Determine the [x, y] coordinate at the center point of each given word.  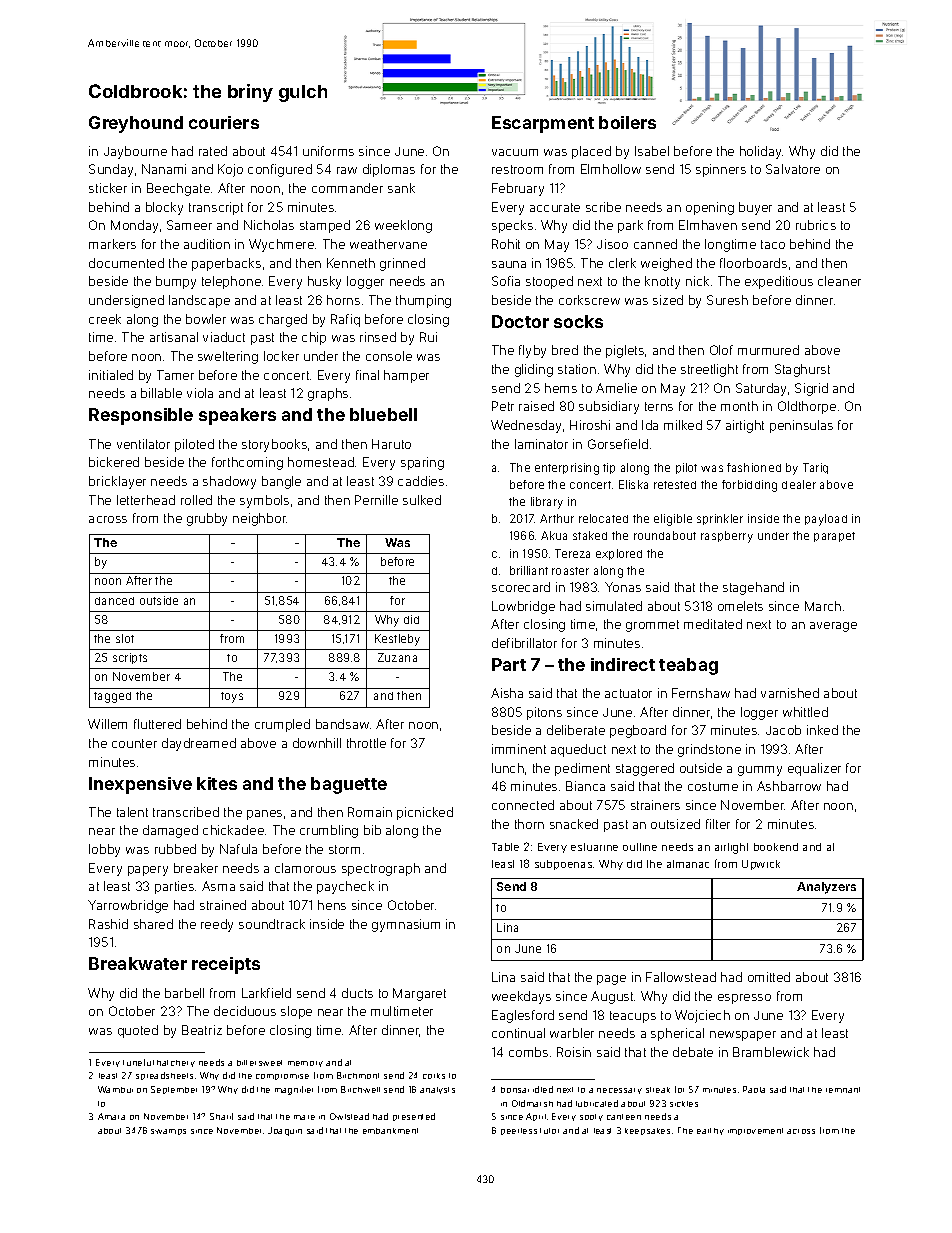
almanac [688, 864]
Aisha [507, 693]
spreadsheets [164, 1076]
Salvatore [793, 169]
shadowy [229, 482]
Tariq [815, 468]
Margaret [419, 994]
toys [232, 697]
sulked [422, 500]
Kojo [230, 170]
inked [822, 730]
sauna [509, 264]
